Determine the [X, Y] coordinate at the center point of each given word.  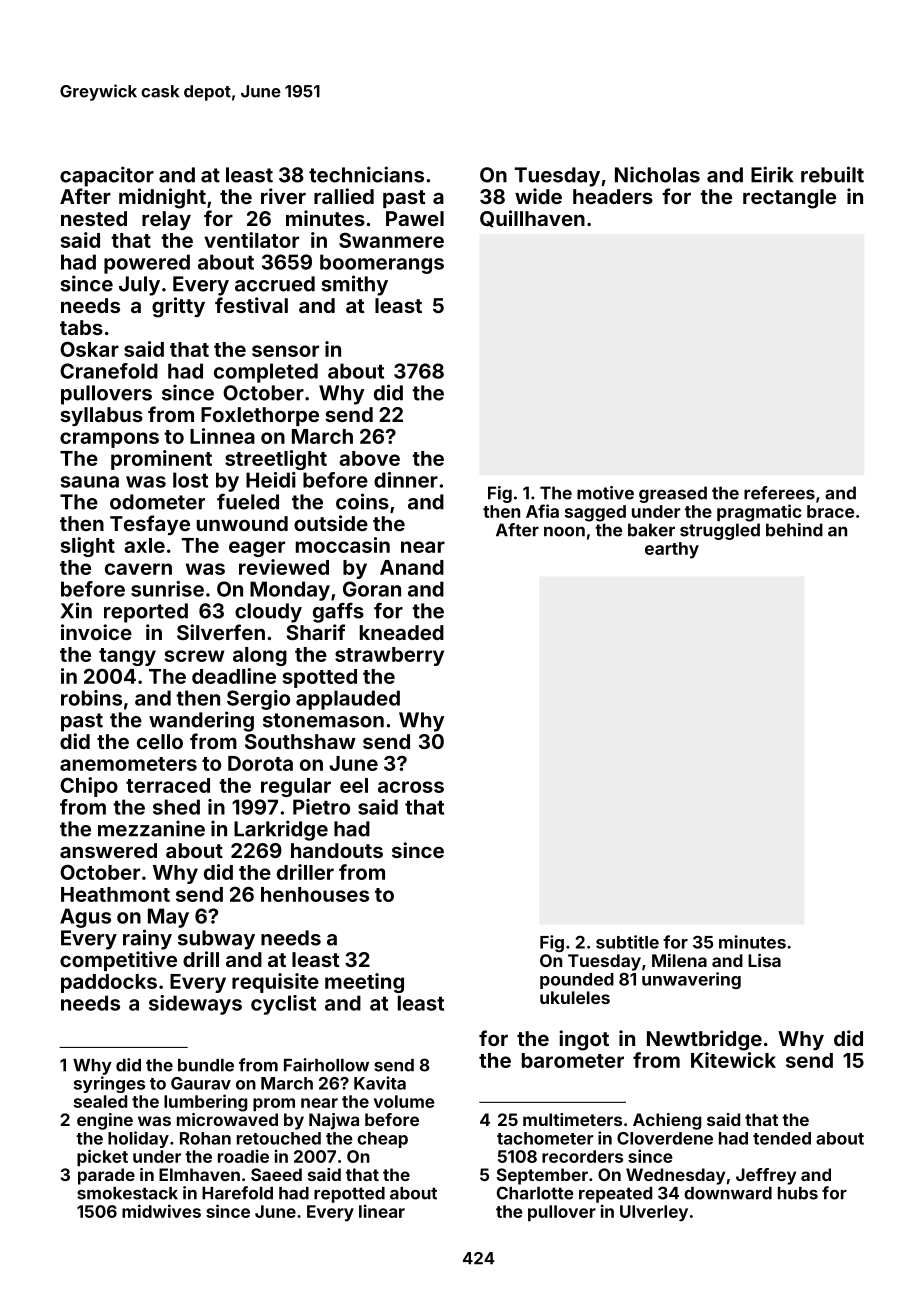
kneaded [402, 632]
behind [794, 530]
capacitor [107, 176]
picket [102, 1157]
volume [404, 1101]
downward [728, 1193]
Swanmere [391, 240]
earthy [672, 550]
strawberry [389, 656]
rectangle [789, 199]
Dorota [260, 763]
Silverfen [221, 632]
